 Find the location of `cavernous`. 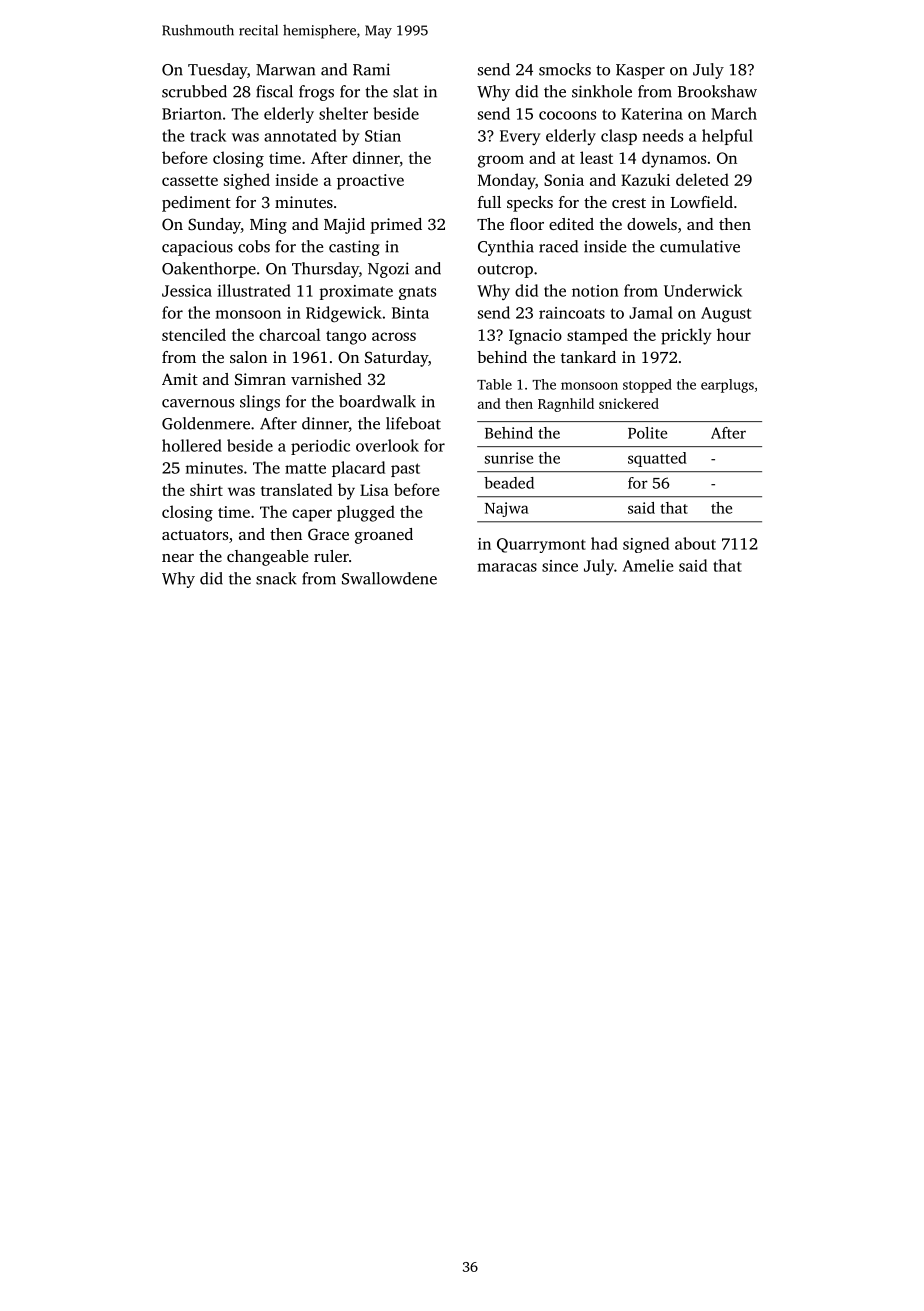

cavernous is located at coordinates (198, 403).
